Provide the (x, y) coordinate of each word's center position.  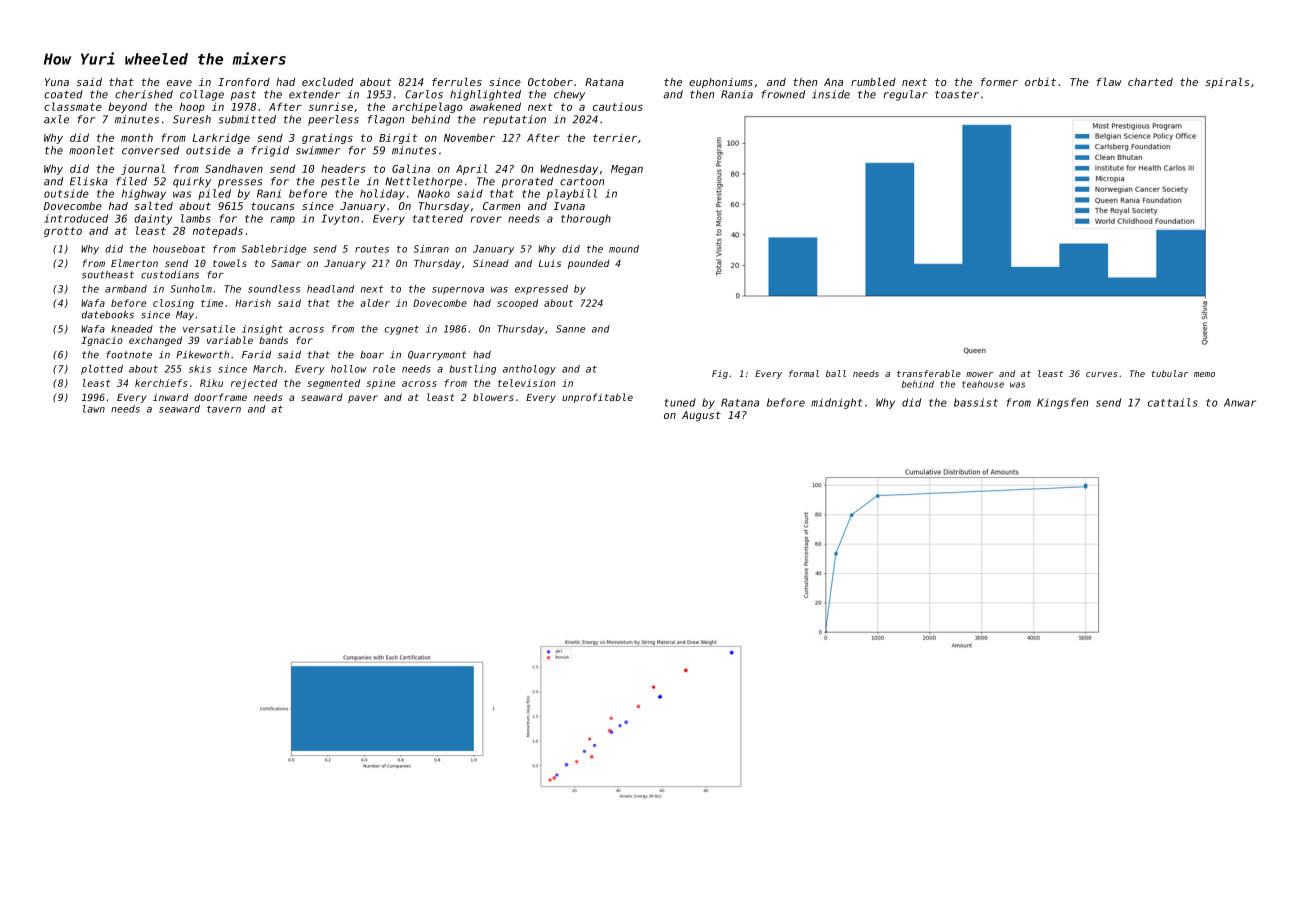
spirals (1227, 83)
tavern (224, 409)
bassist (976, 402)
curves (1102, 374)
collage (202, 95)
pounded (589, 264)
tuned (680, 402)
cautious (618, 107)
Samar (286, 263)
